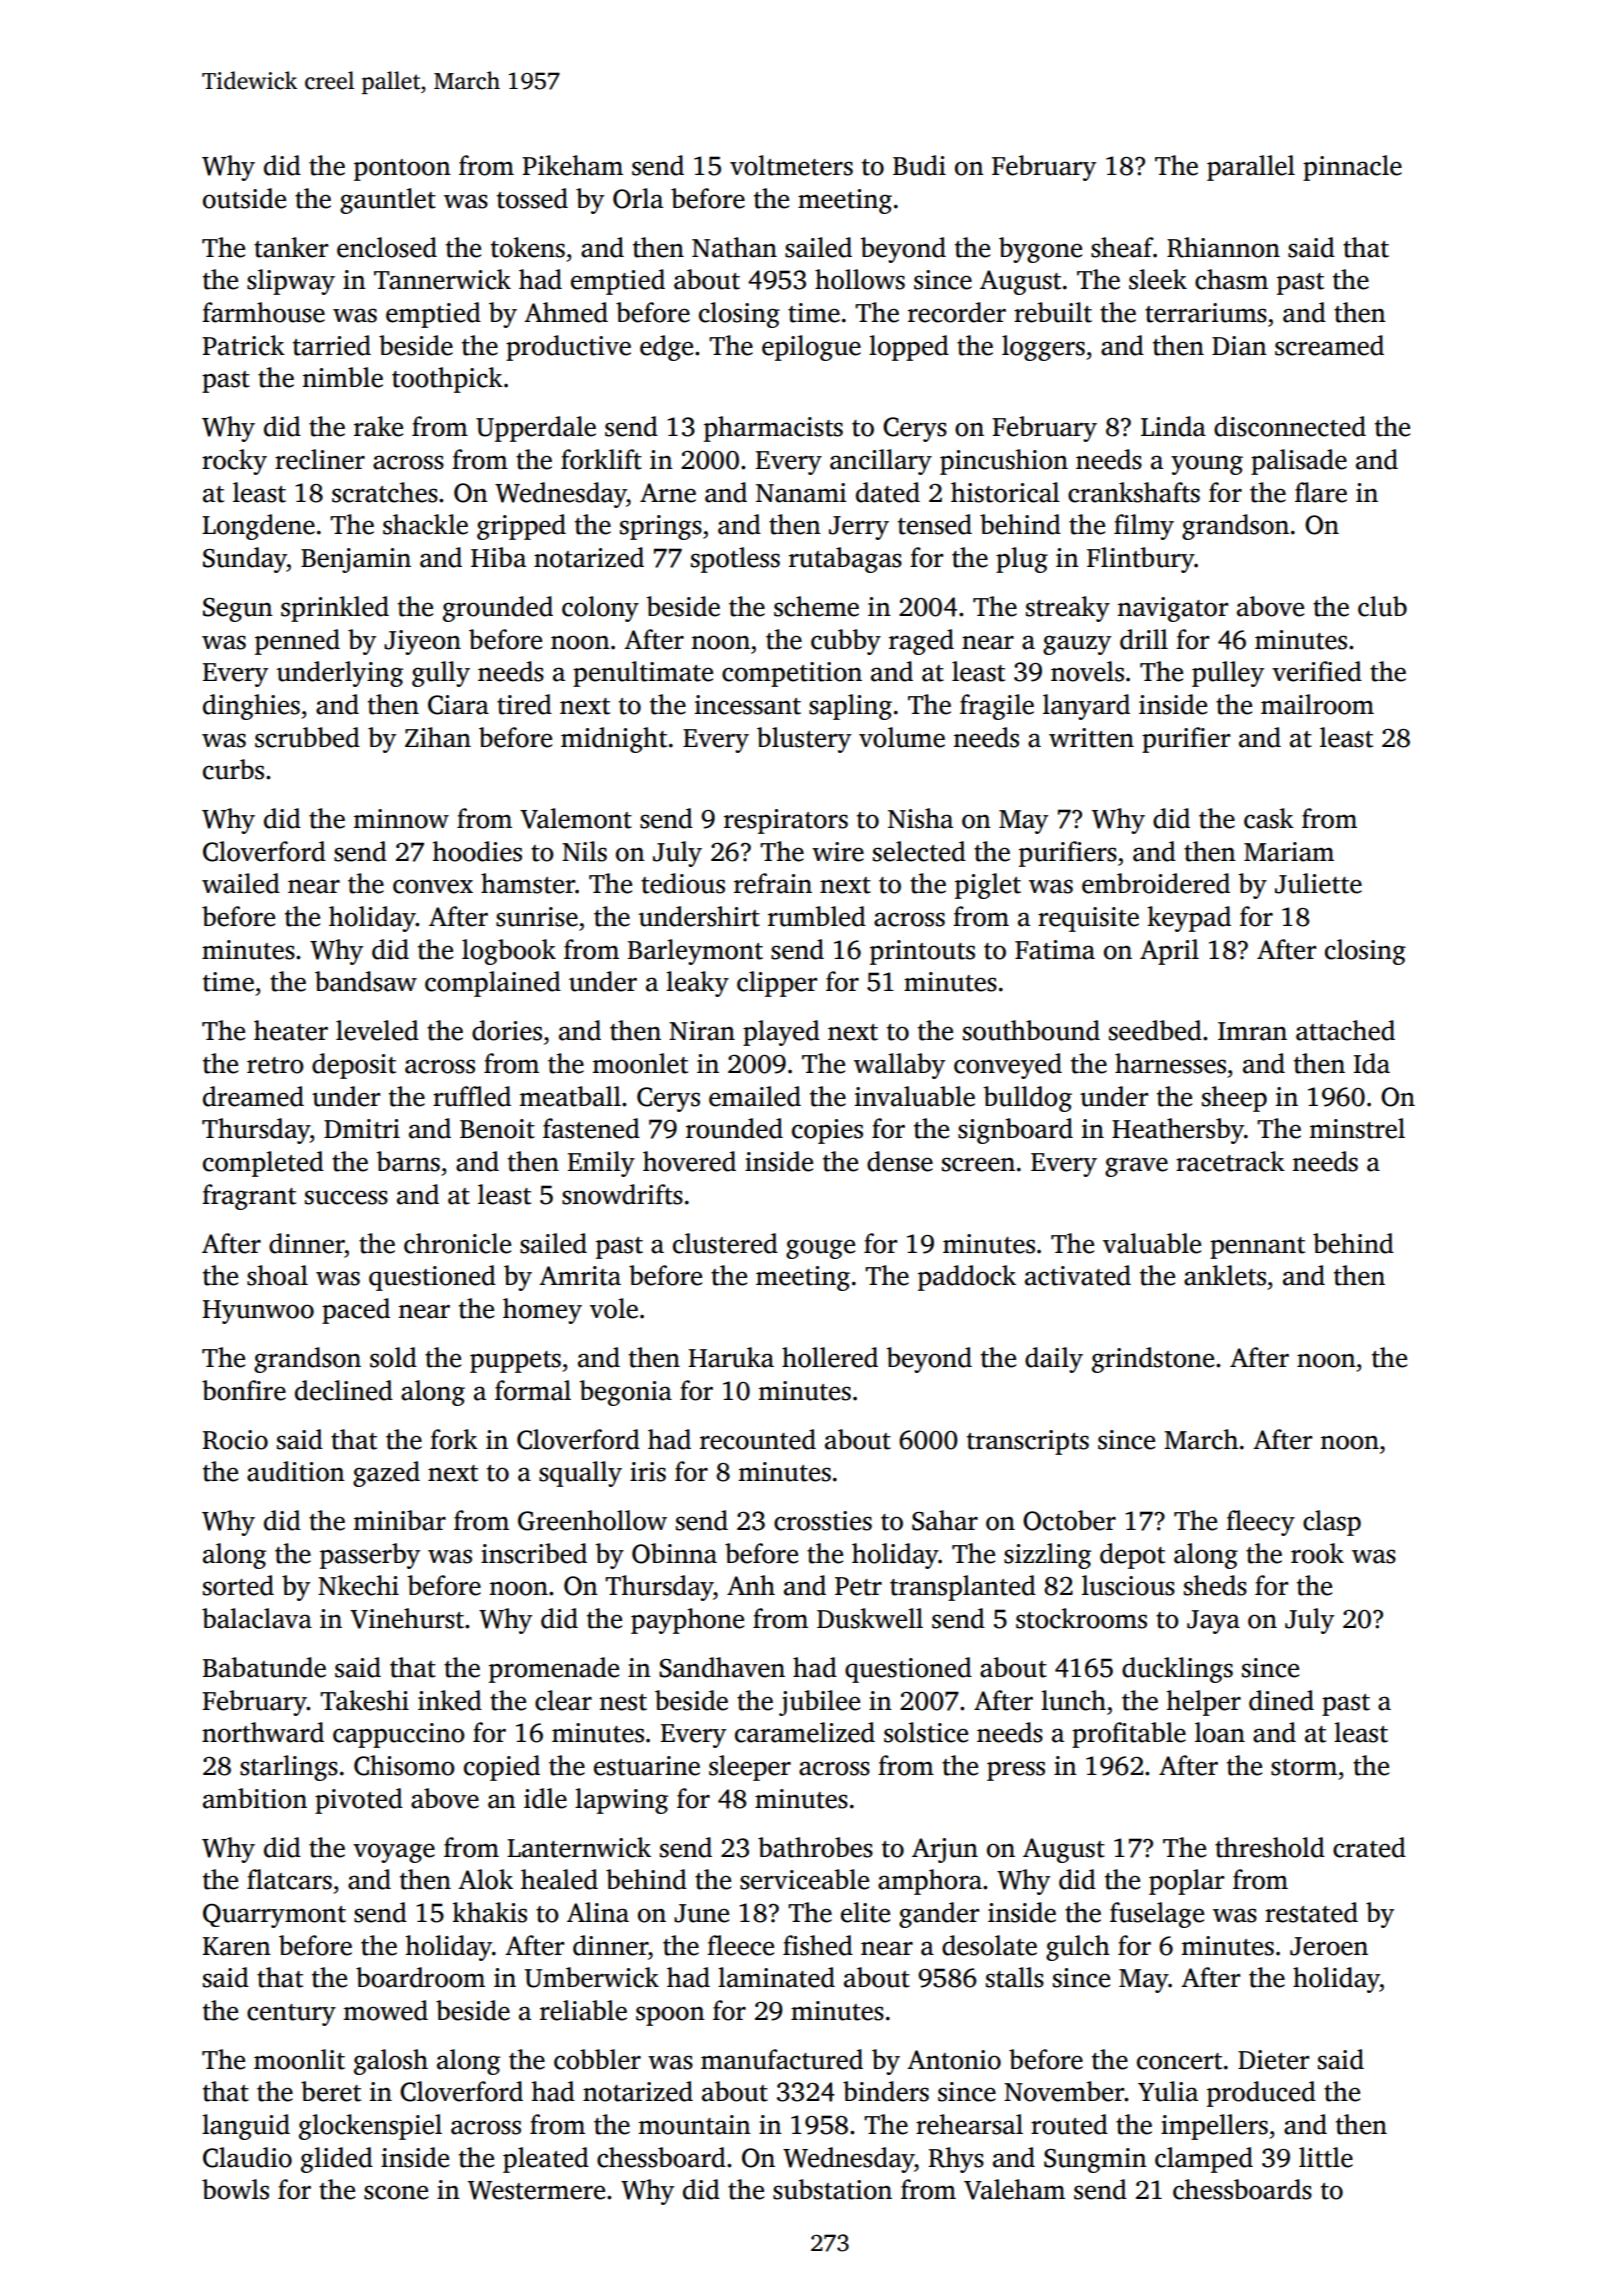 The width and height of the page is (1620, 2292). Describe the element at coordinates (731, 1357) in the page. I see `Haruka` at that location.
